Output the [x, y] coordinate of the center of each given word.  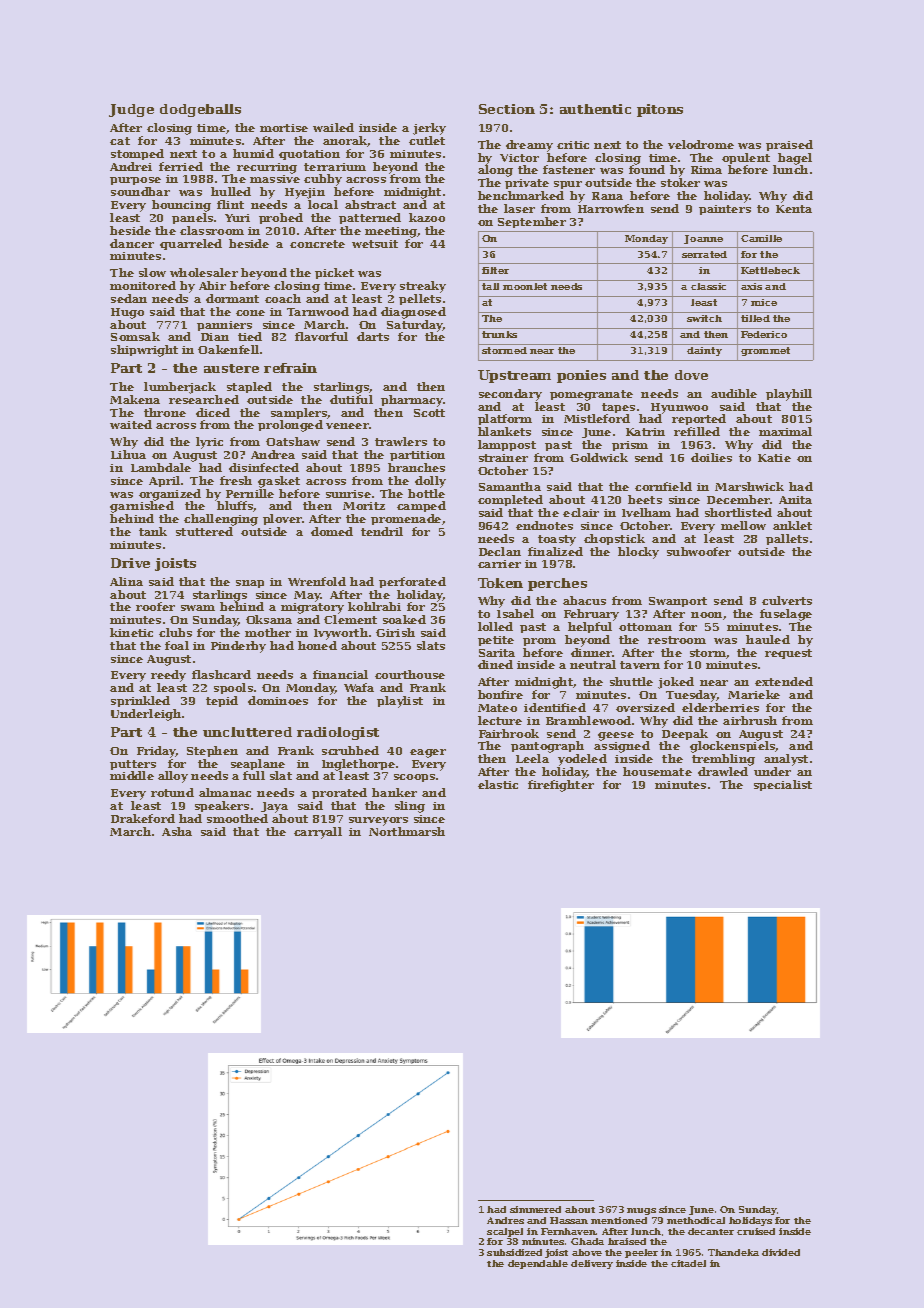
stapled [249, 387]
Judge [131, 110]
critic [573, 145]
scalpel [505, 1232]
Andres [505, 1220]
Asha [177, 831]
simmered [535, 1209]
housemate [657, 771]
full [254, 775]
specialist [783, 785]
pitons [660, 110]
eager [428, 753]
